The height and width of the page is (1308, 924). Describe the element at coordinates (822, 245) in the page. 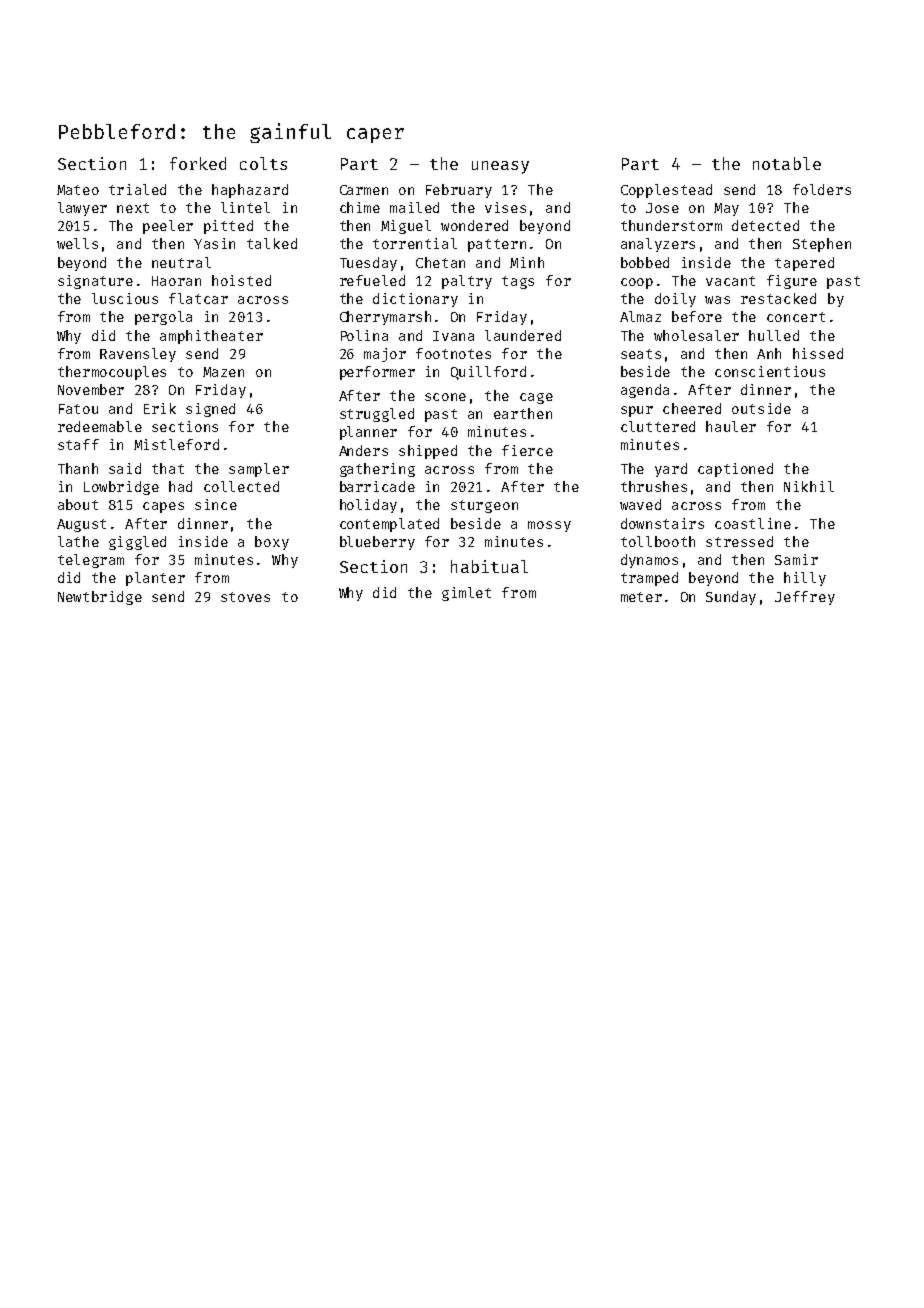

I see `Stephen` at that location.
